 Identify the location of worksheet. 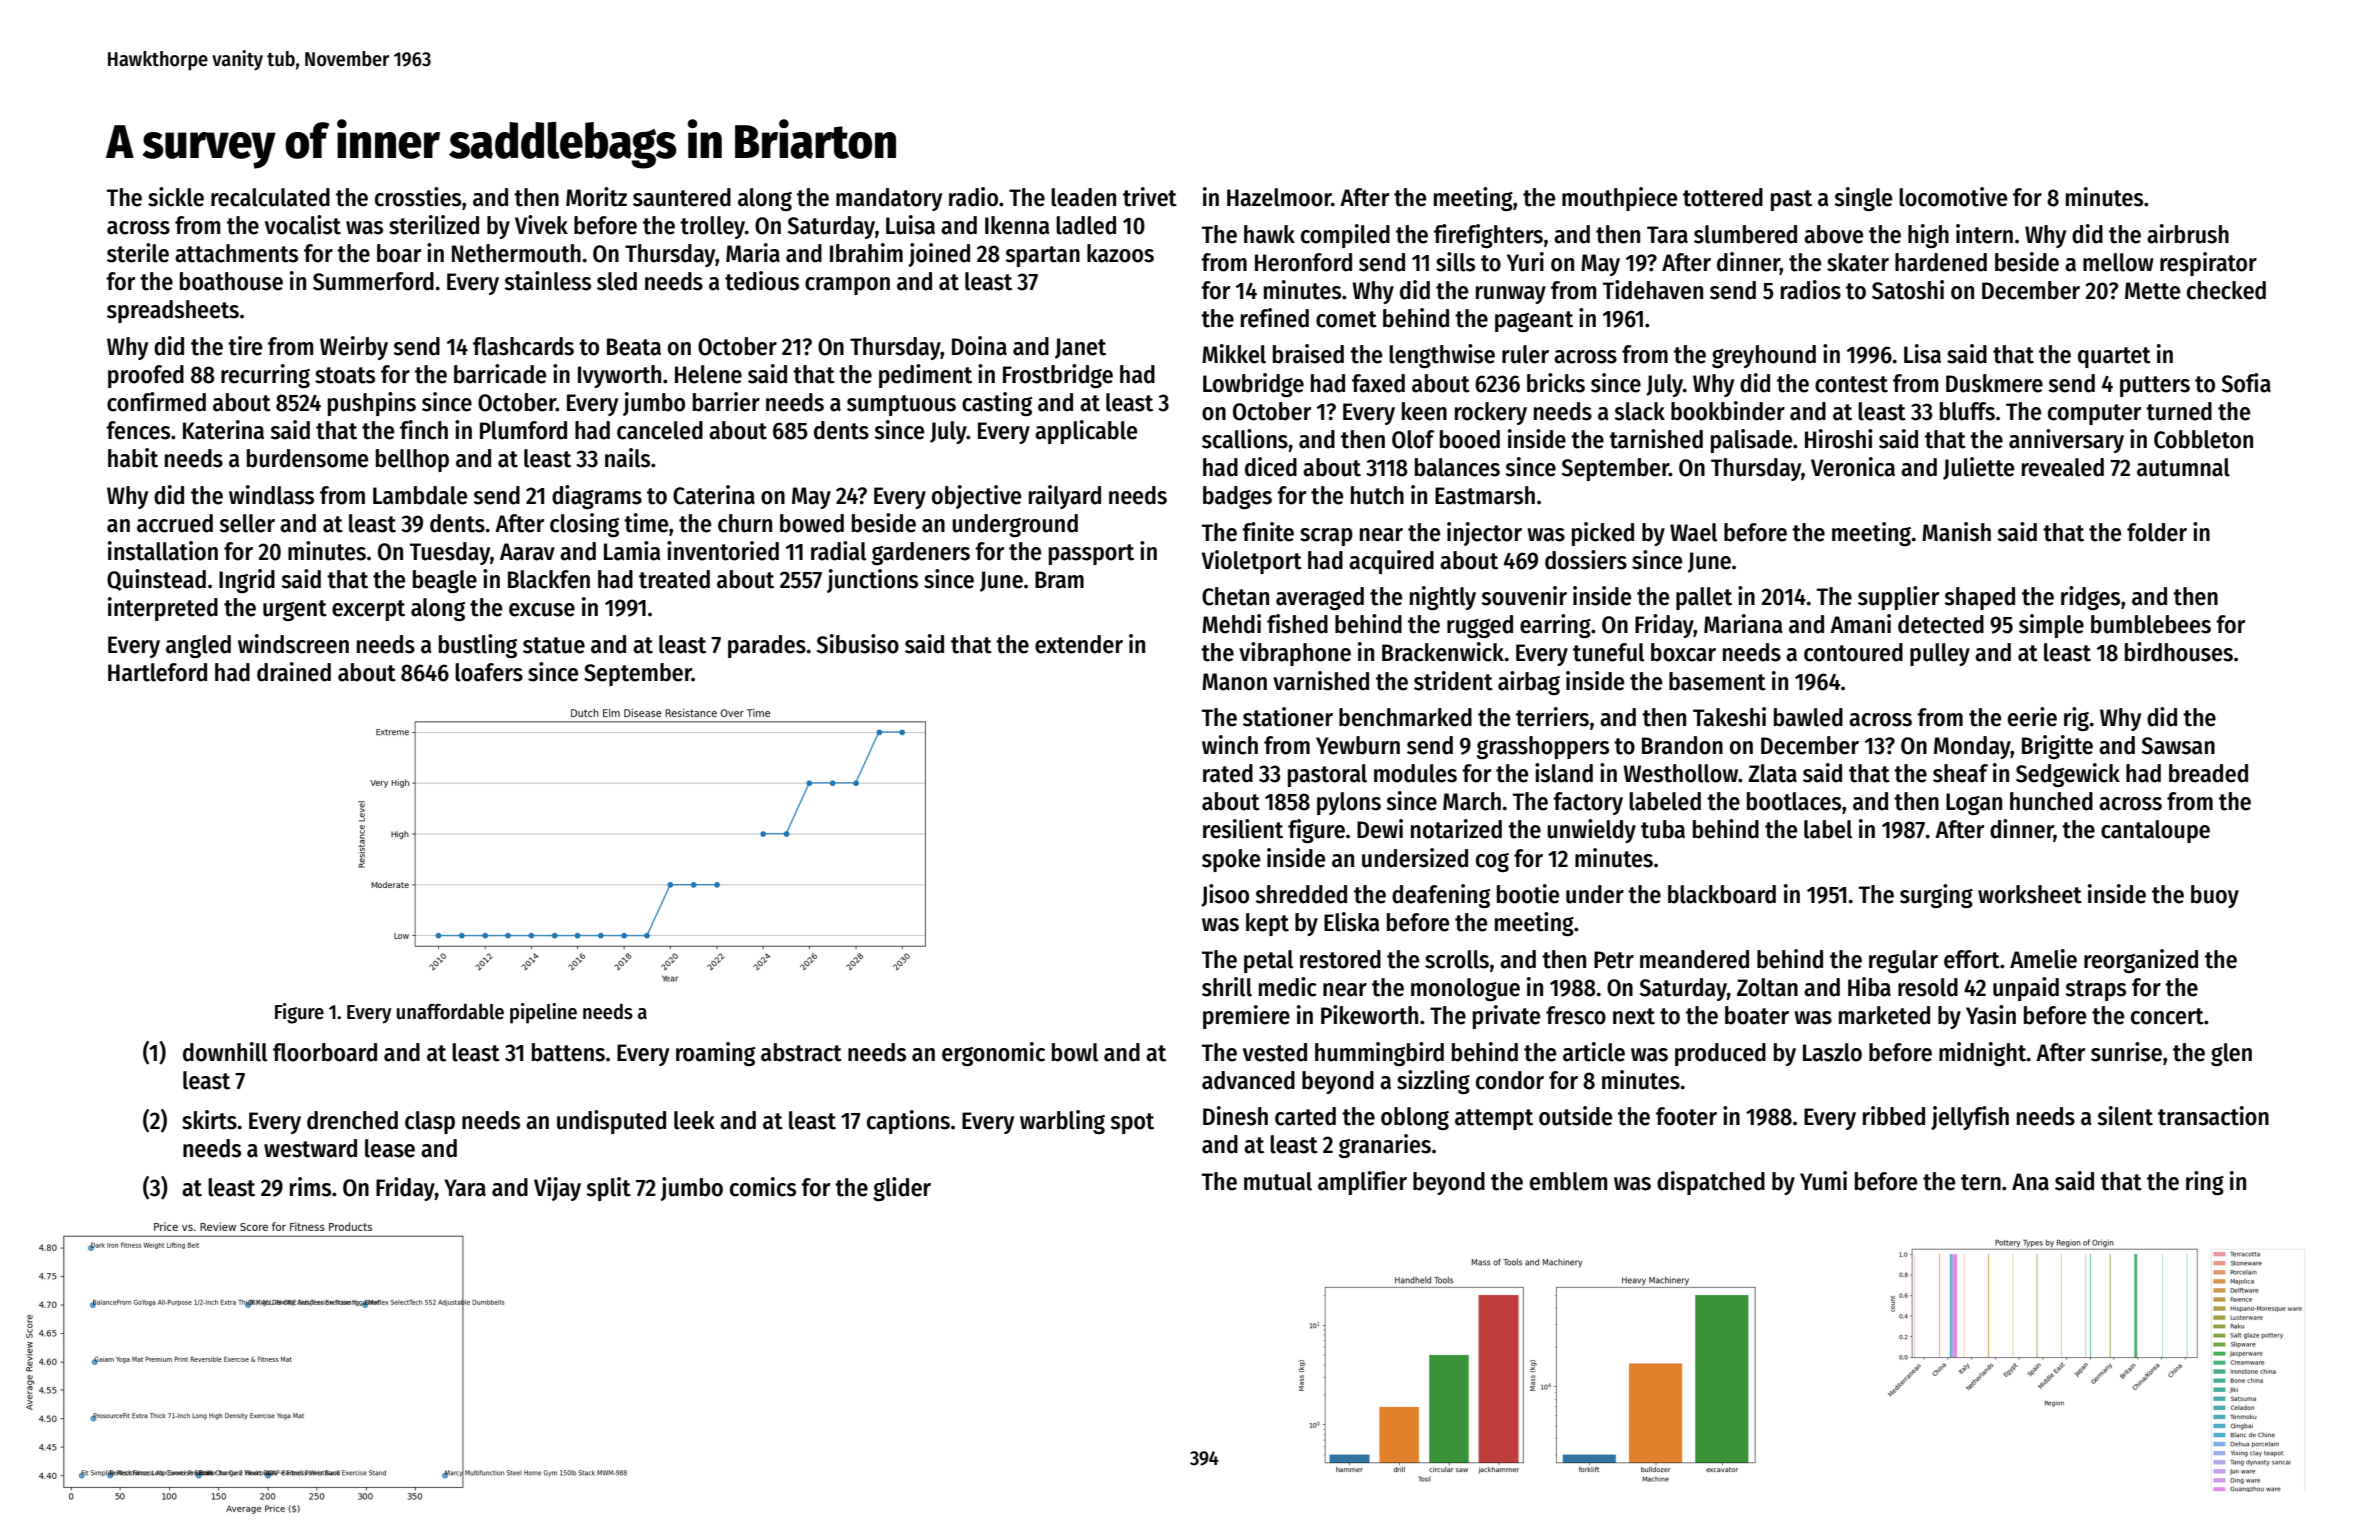
(2030, 894).
